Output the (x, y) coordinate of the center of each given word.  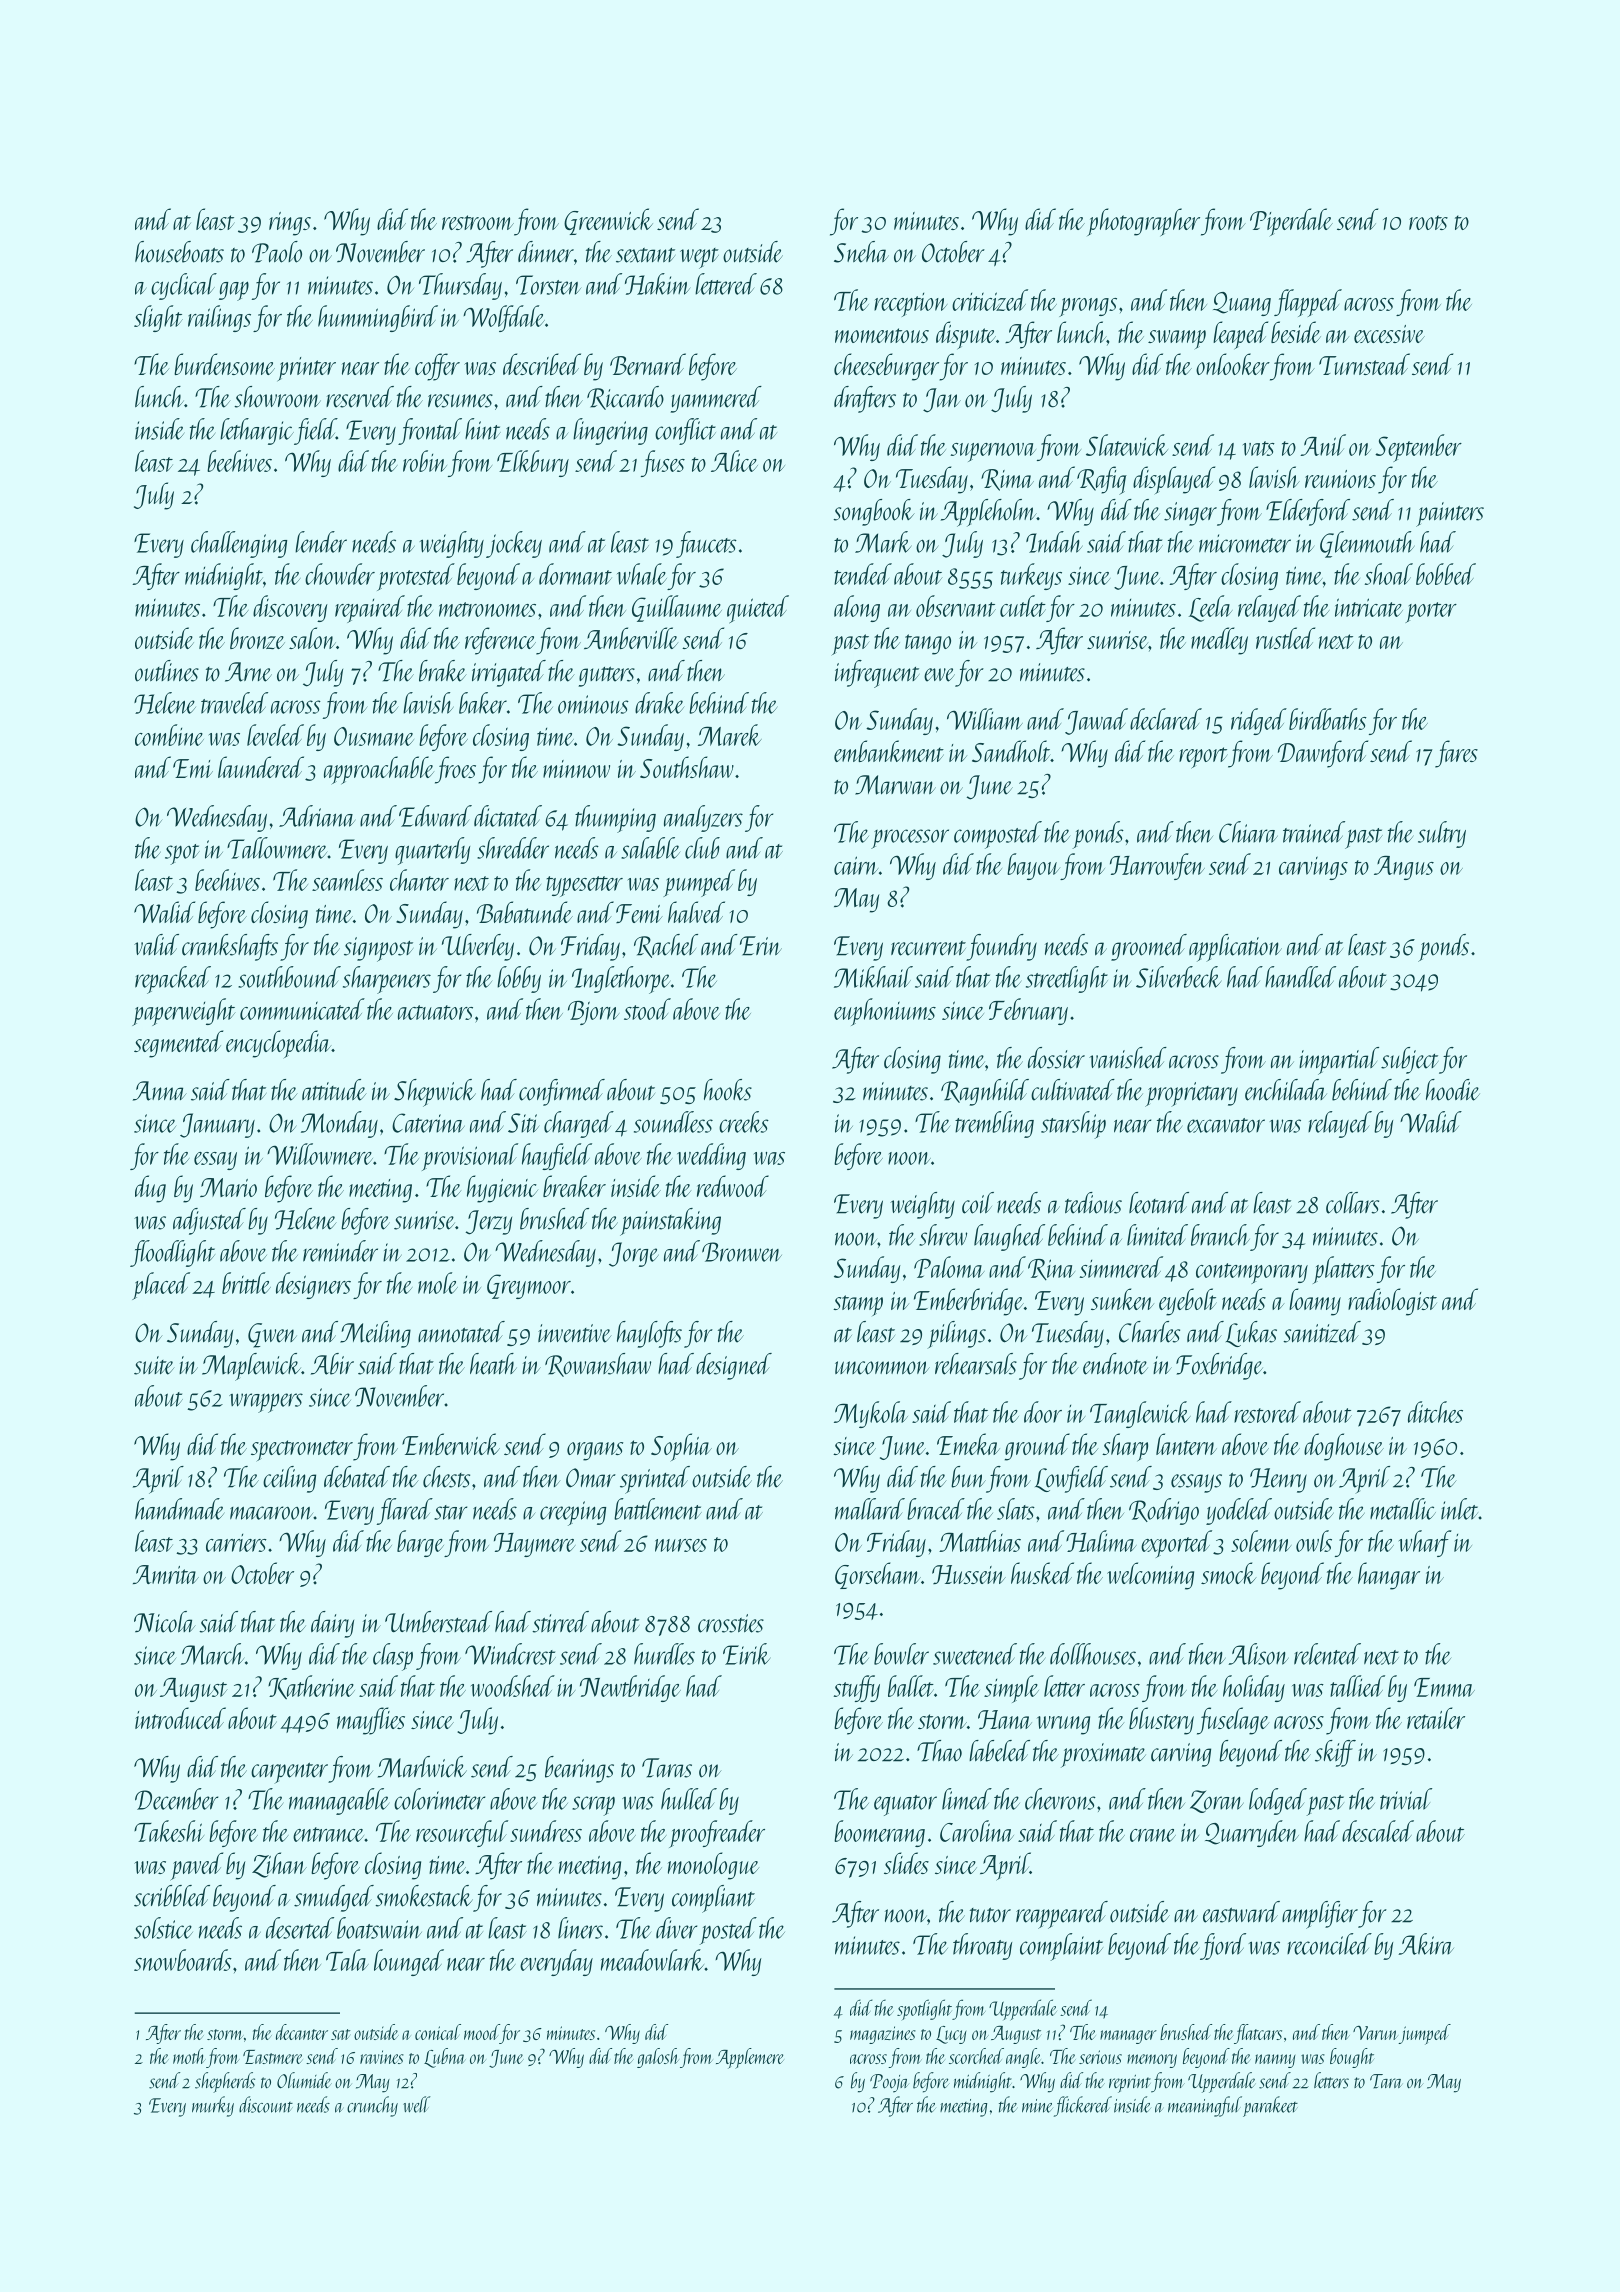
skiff (1335, 1753)
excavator (1226, 1125)
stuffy (857, 1688)
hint (483, 429)
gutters (606, 676)
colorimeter (439, 1799)
